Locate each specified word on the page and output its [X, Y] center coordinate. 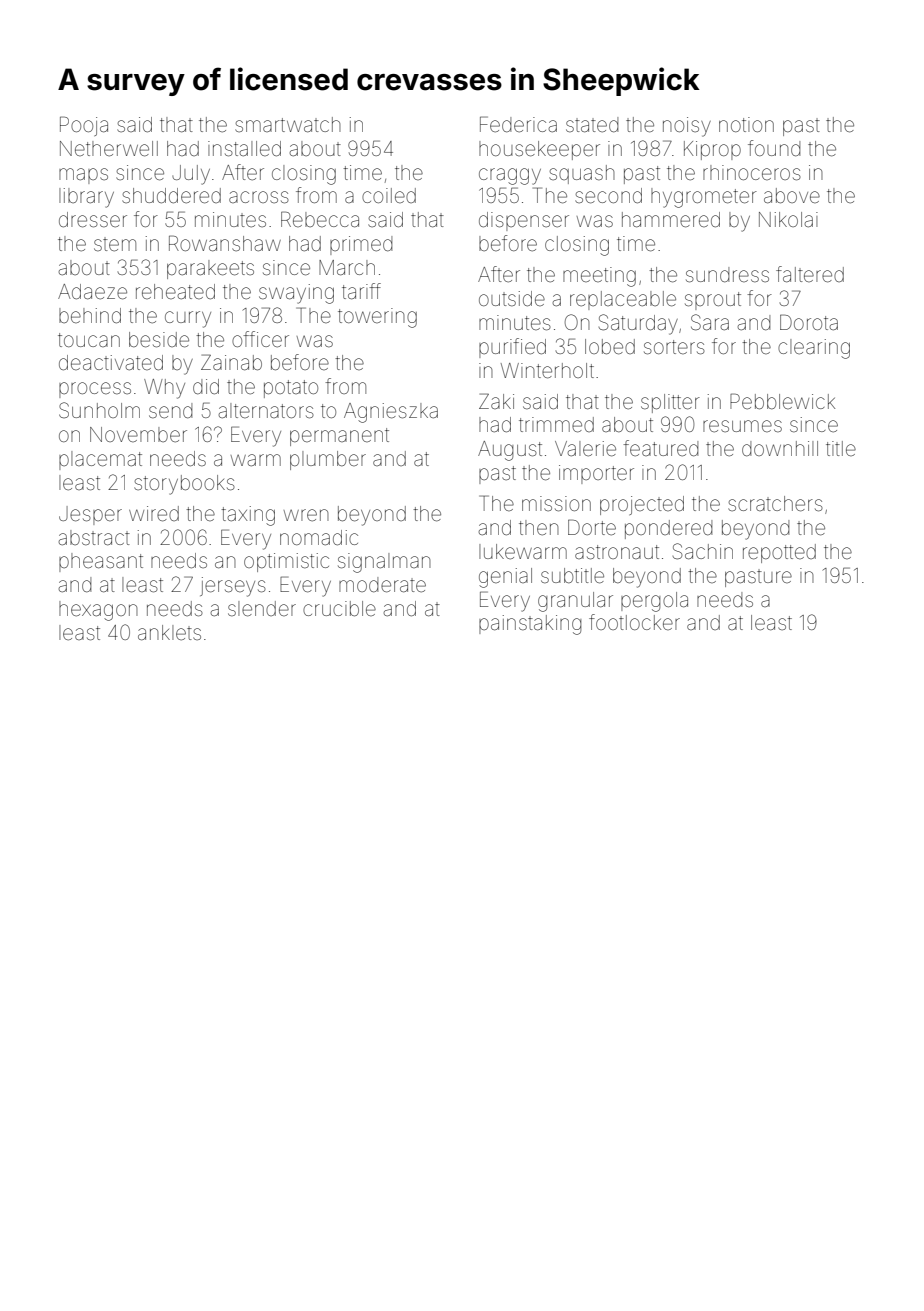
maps [83, 176]
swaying [296, 294]
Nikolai [788, 219]
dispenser [524, 221]
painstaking [530, 625]
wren [306, 515]
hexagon [98, 611]
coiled [389, 195]
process [95, 390]
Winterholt [547, 371]
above [792, 195]
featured [660, 448]
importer [596, 474]
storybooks [184, 485]
